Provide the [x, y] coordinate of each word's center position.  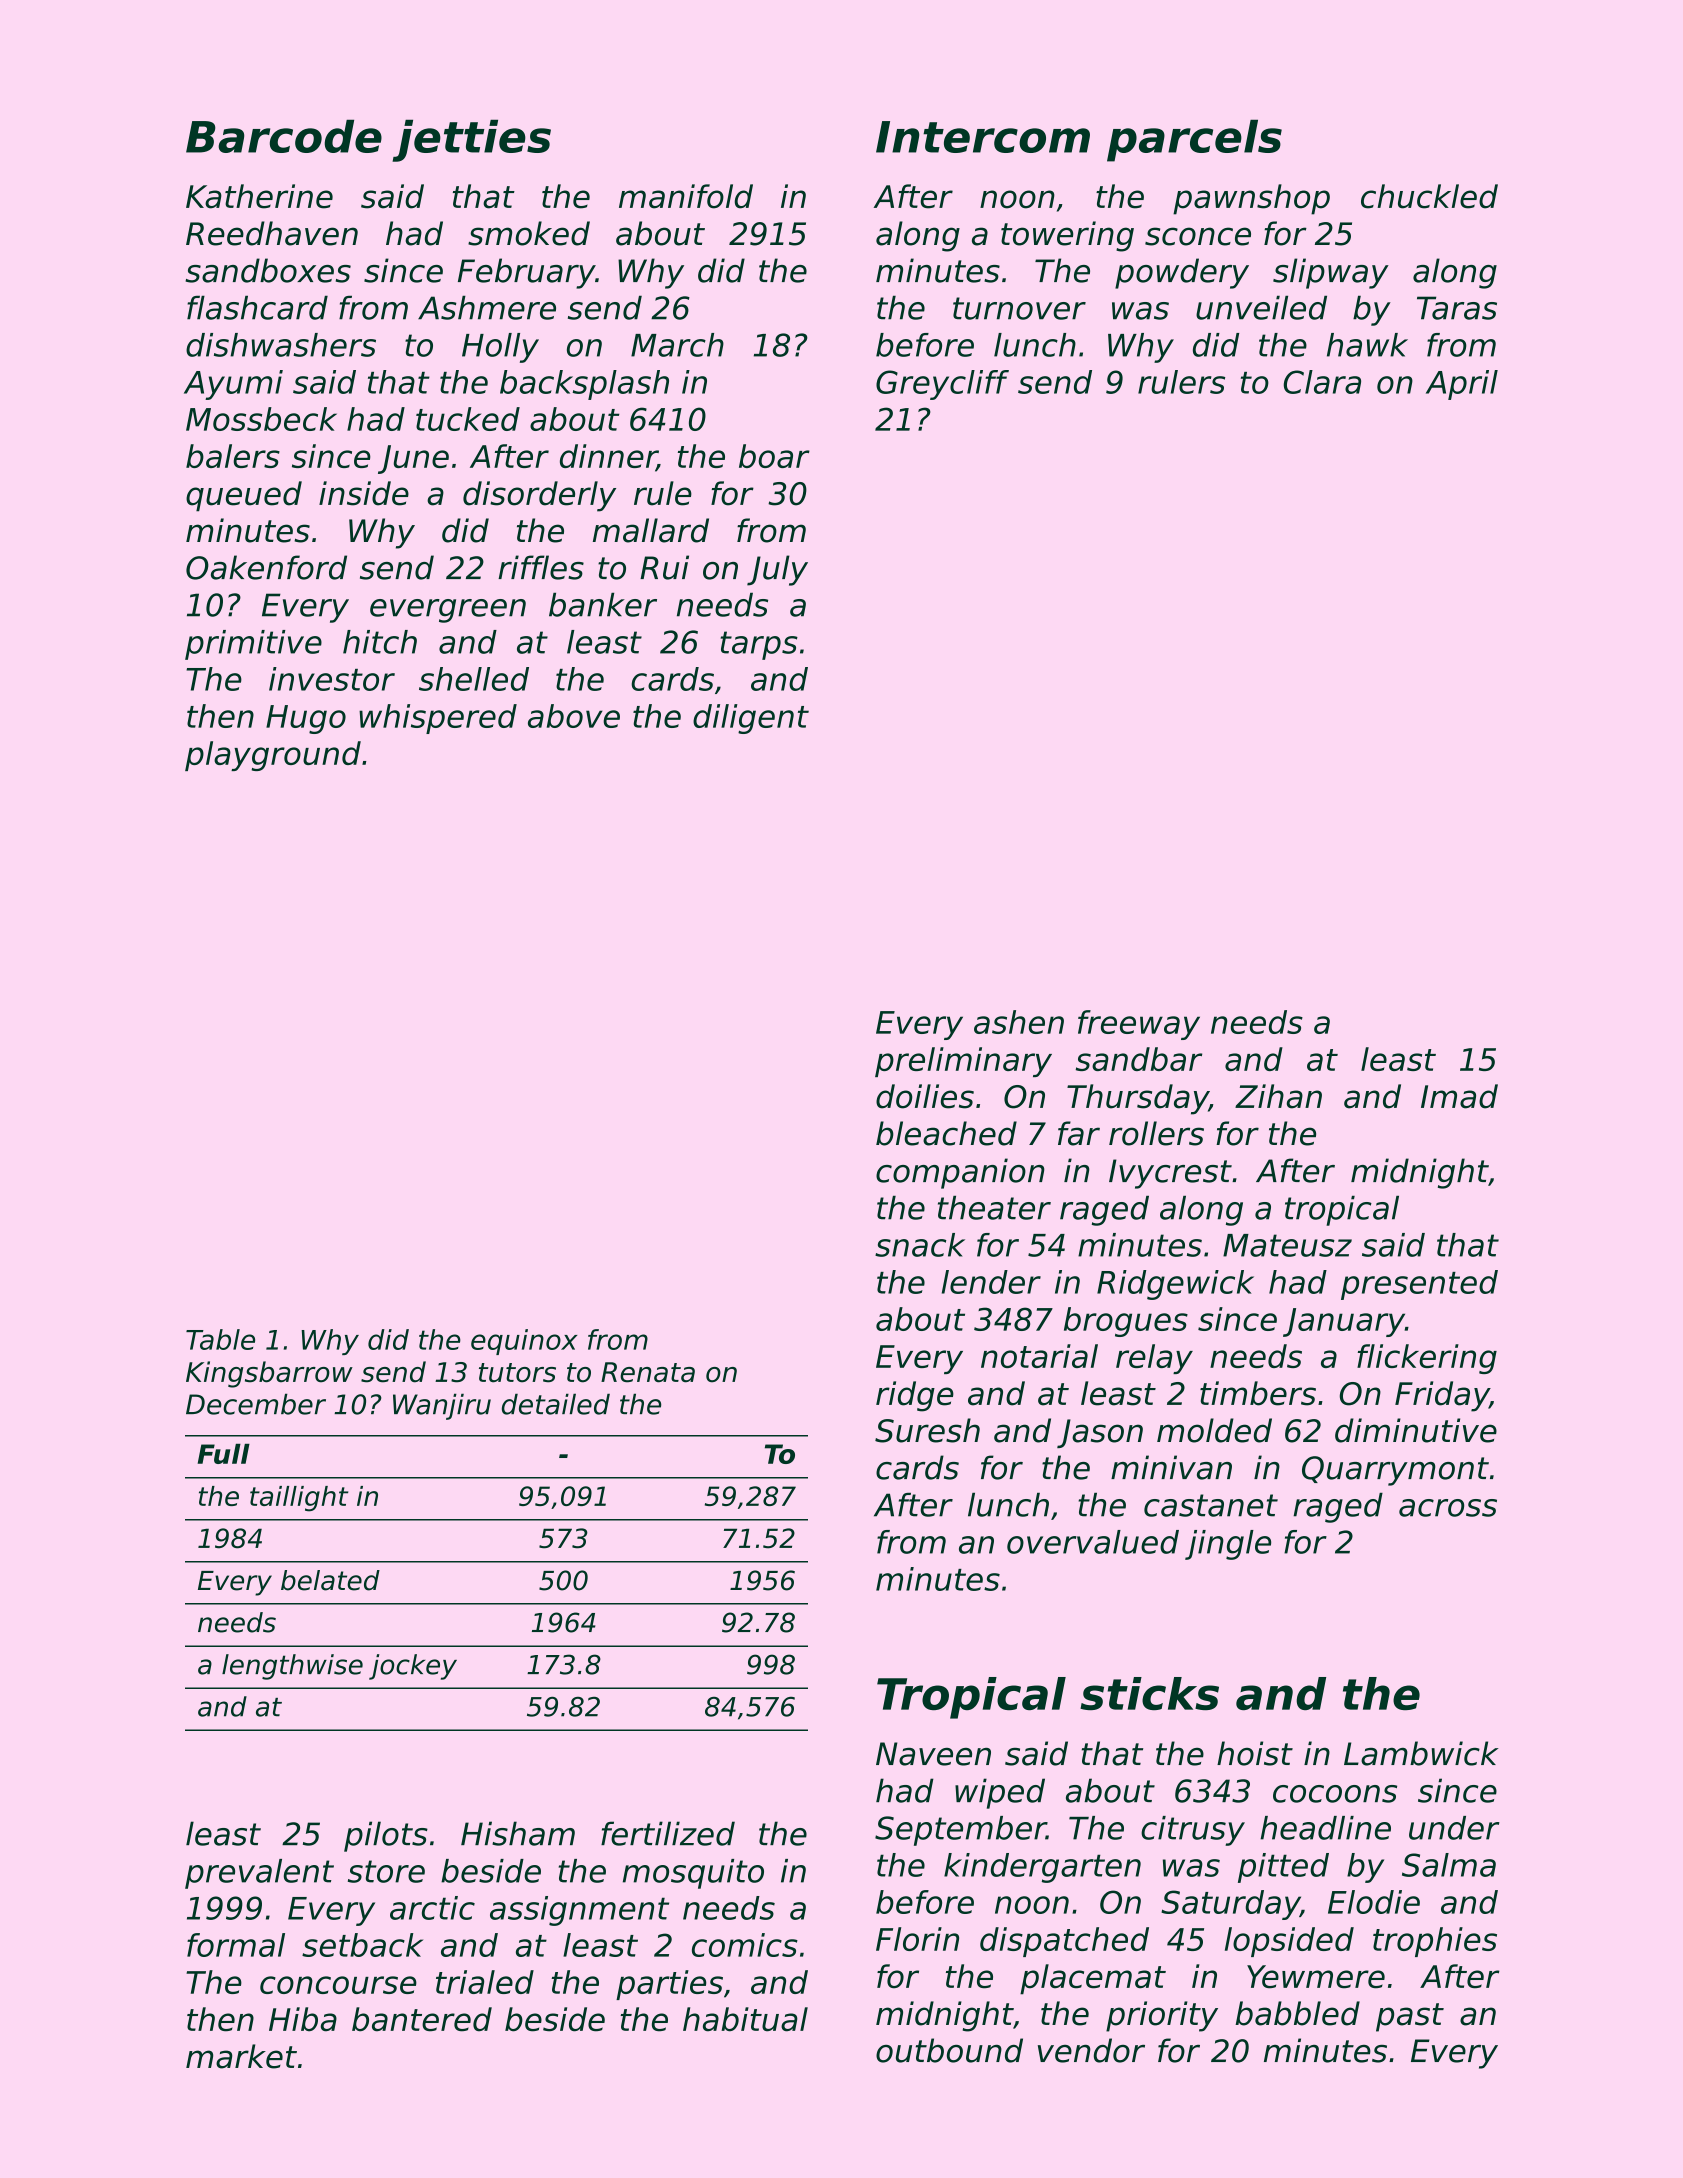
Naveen [933, 1754]
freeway [1139, 1025]
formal [236, 1945]
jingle [1228, 1545]
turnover [1019, 308]
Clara [1322, 382]
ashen [1019, 1022]
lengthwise [292, 1667]
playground [273, 756]
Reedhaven [272, 233]
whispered [438, 719]
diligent [751, 719]
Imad [1459, 1096]
